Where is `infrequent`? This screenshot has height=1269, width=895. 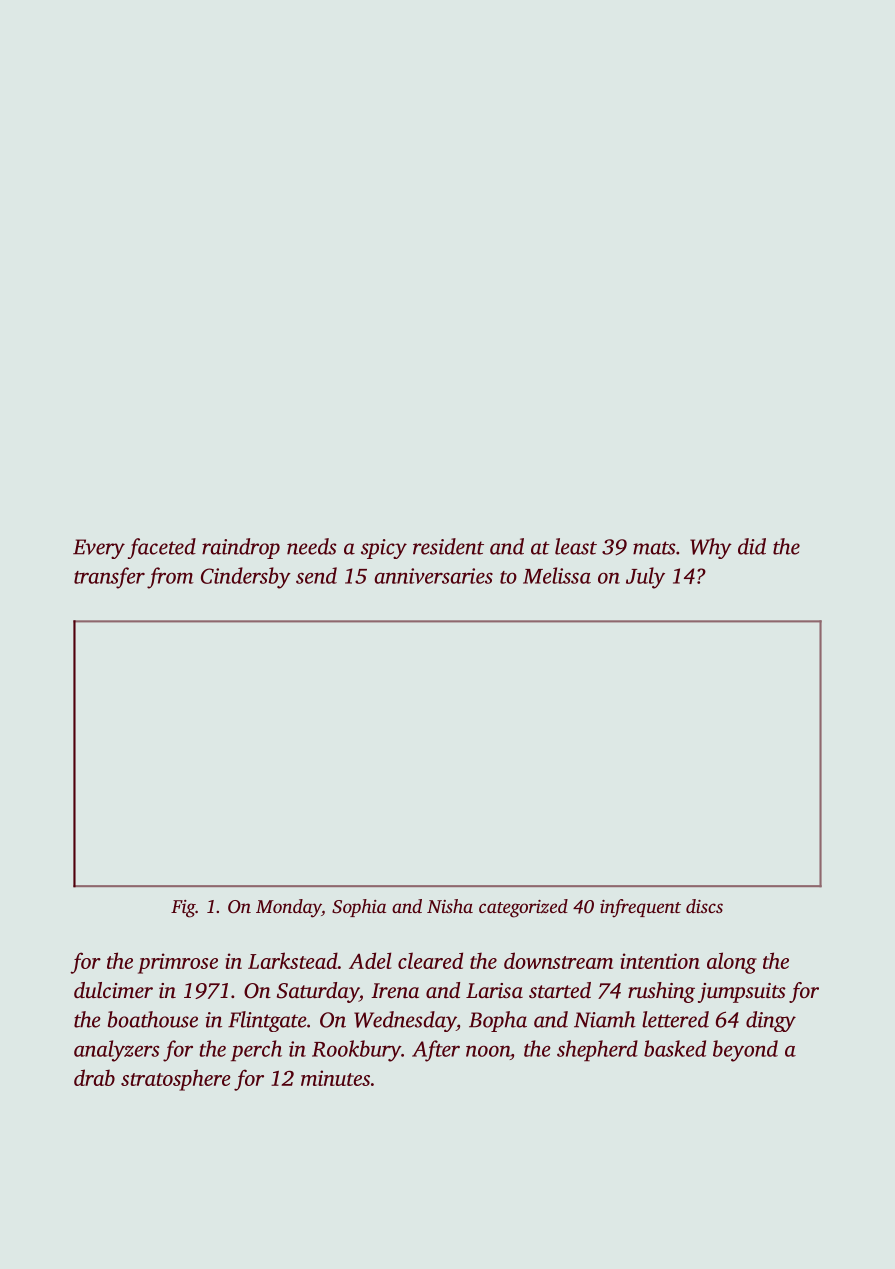 infrequent is located at coordinates (640, 908).
